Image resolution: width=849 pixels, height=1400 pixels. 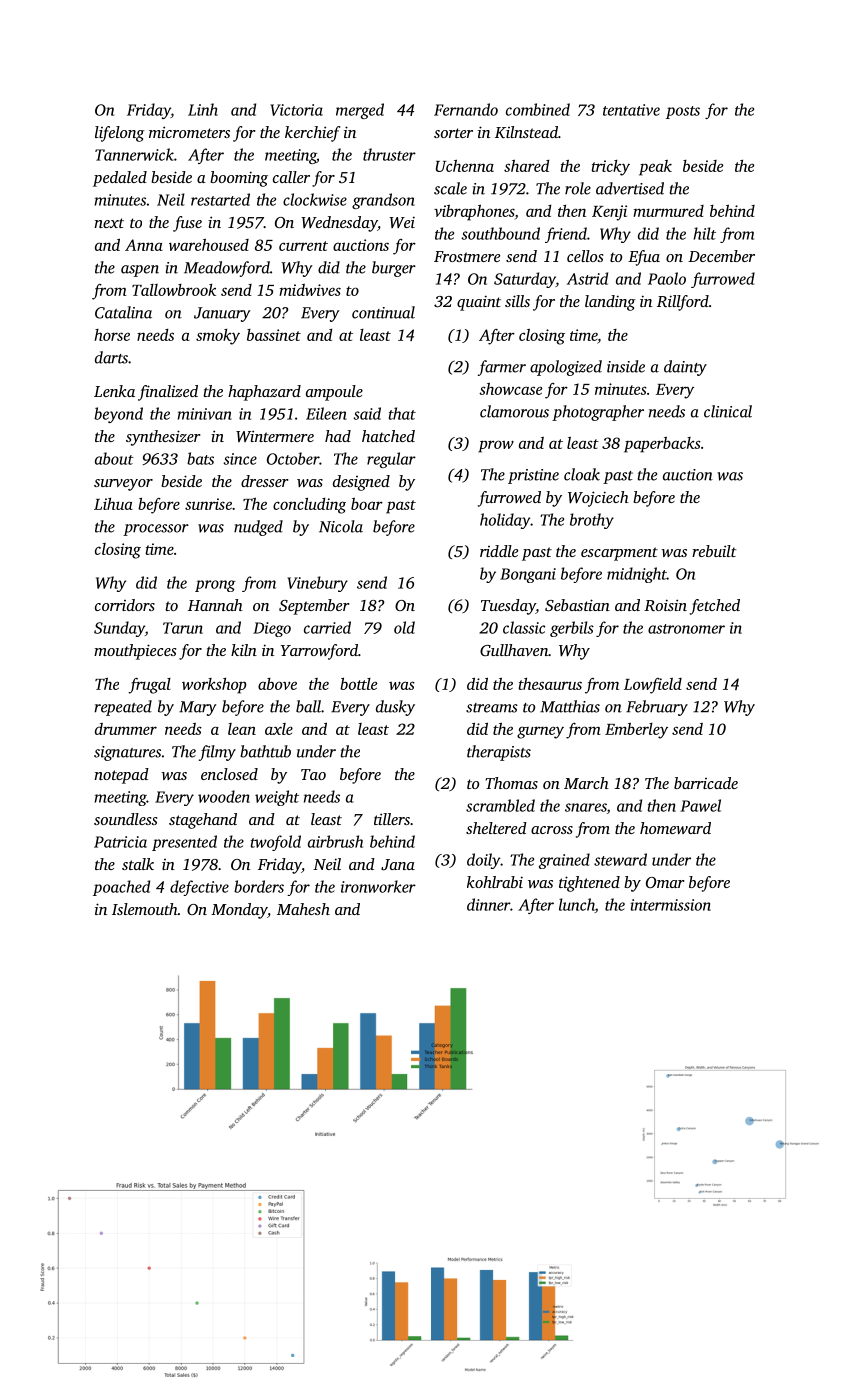 I want to click on fetched, so click(x=715, y=607).
